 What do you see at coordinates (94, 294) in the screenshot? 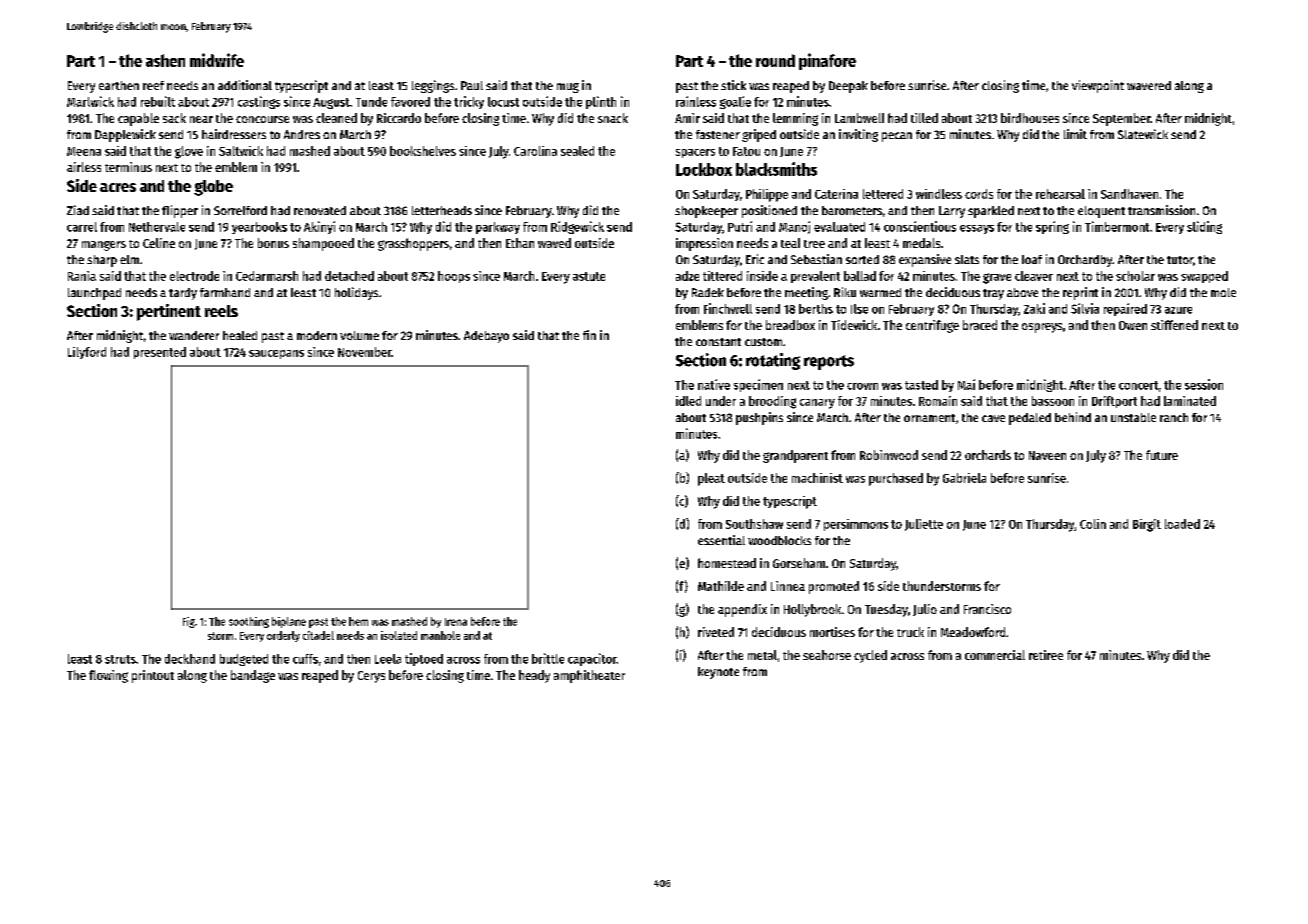
I see `launchpad` at bounding box center [94, 294].
